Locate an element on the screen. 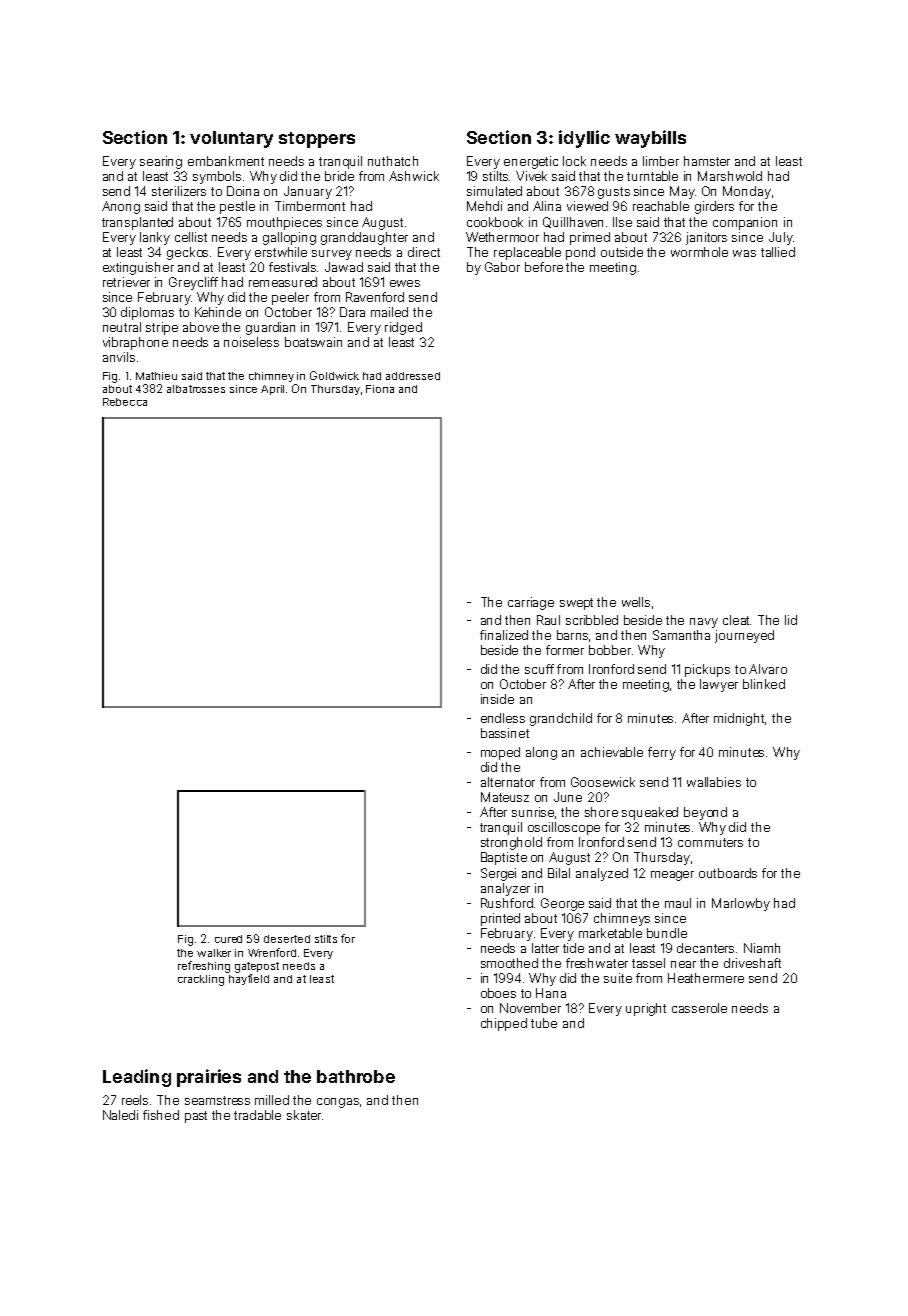  finalized is located at coordinates (504, 635).
